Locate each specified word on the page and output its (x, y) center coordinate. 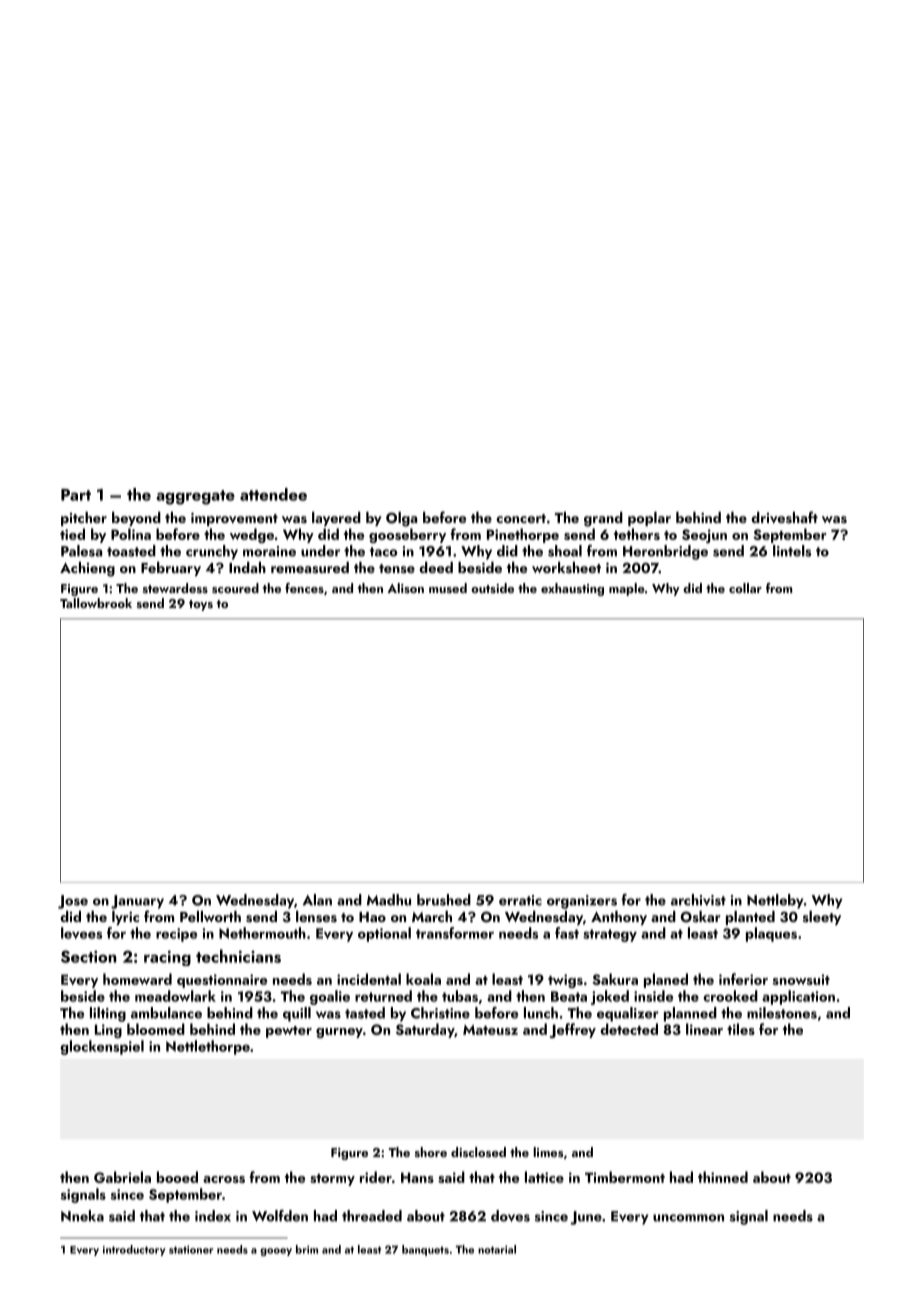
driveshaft (784, 517)
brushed (444, 900)
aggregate (195, 497)
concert (521, 518)
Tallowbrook (96, 603)
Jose (73, 902)
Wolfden (280, 1216)
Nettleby (775, 901)
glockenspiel (102, 1047)
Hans (417, 1177)
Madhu (389, 900)
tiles (741, 1029)
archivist (698, 900)
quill (297, 1014)
